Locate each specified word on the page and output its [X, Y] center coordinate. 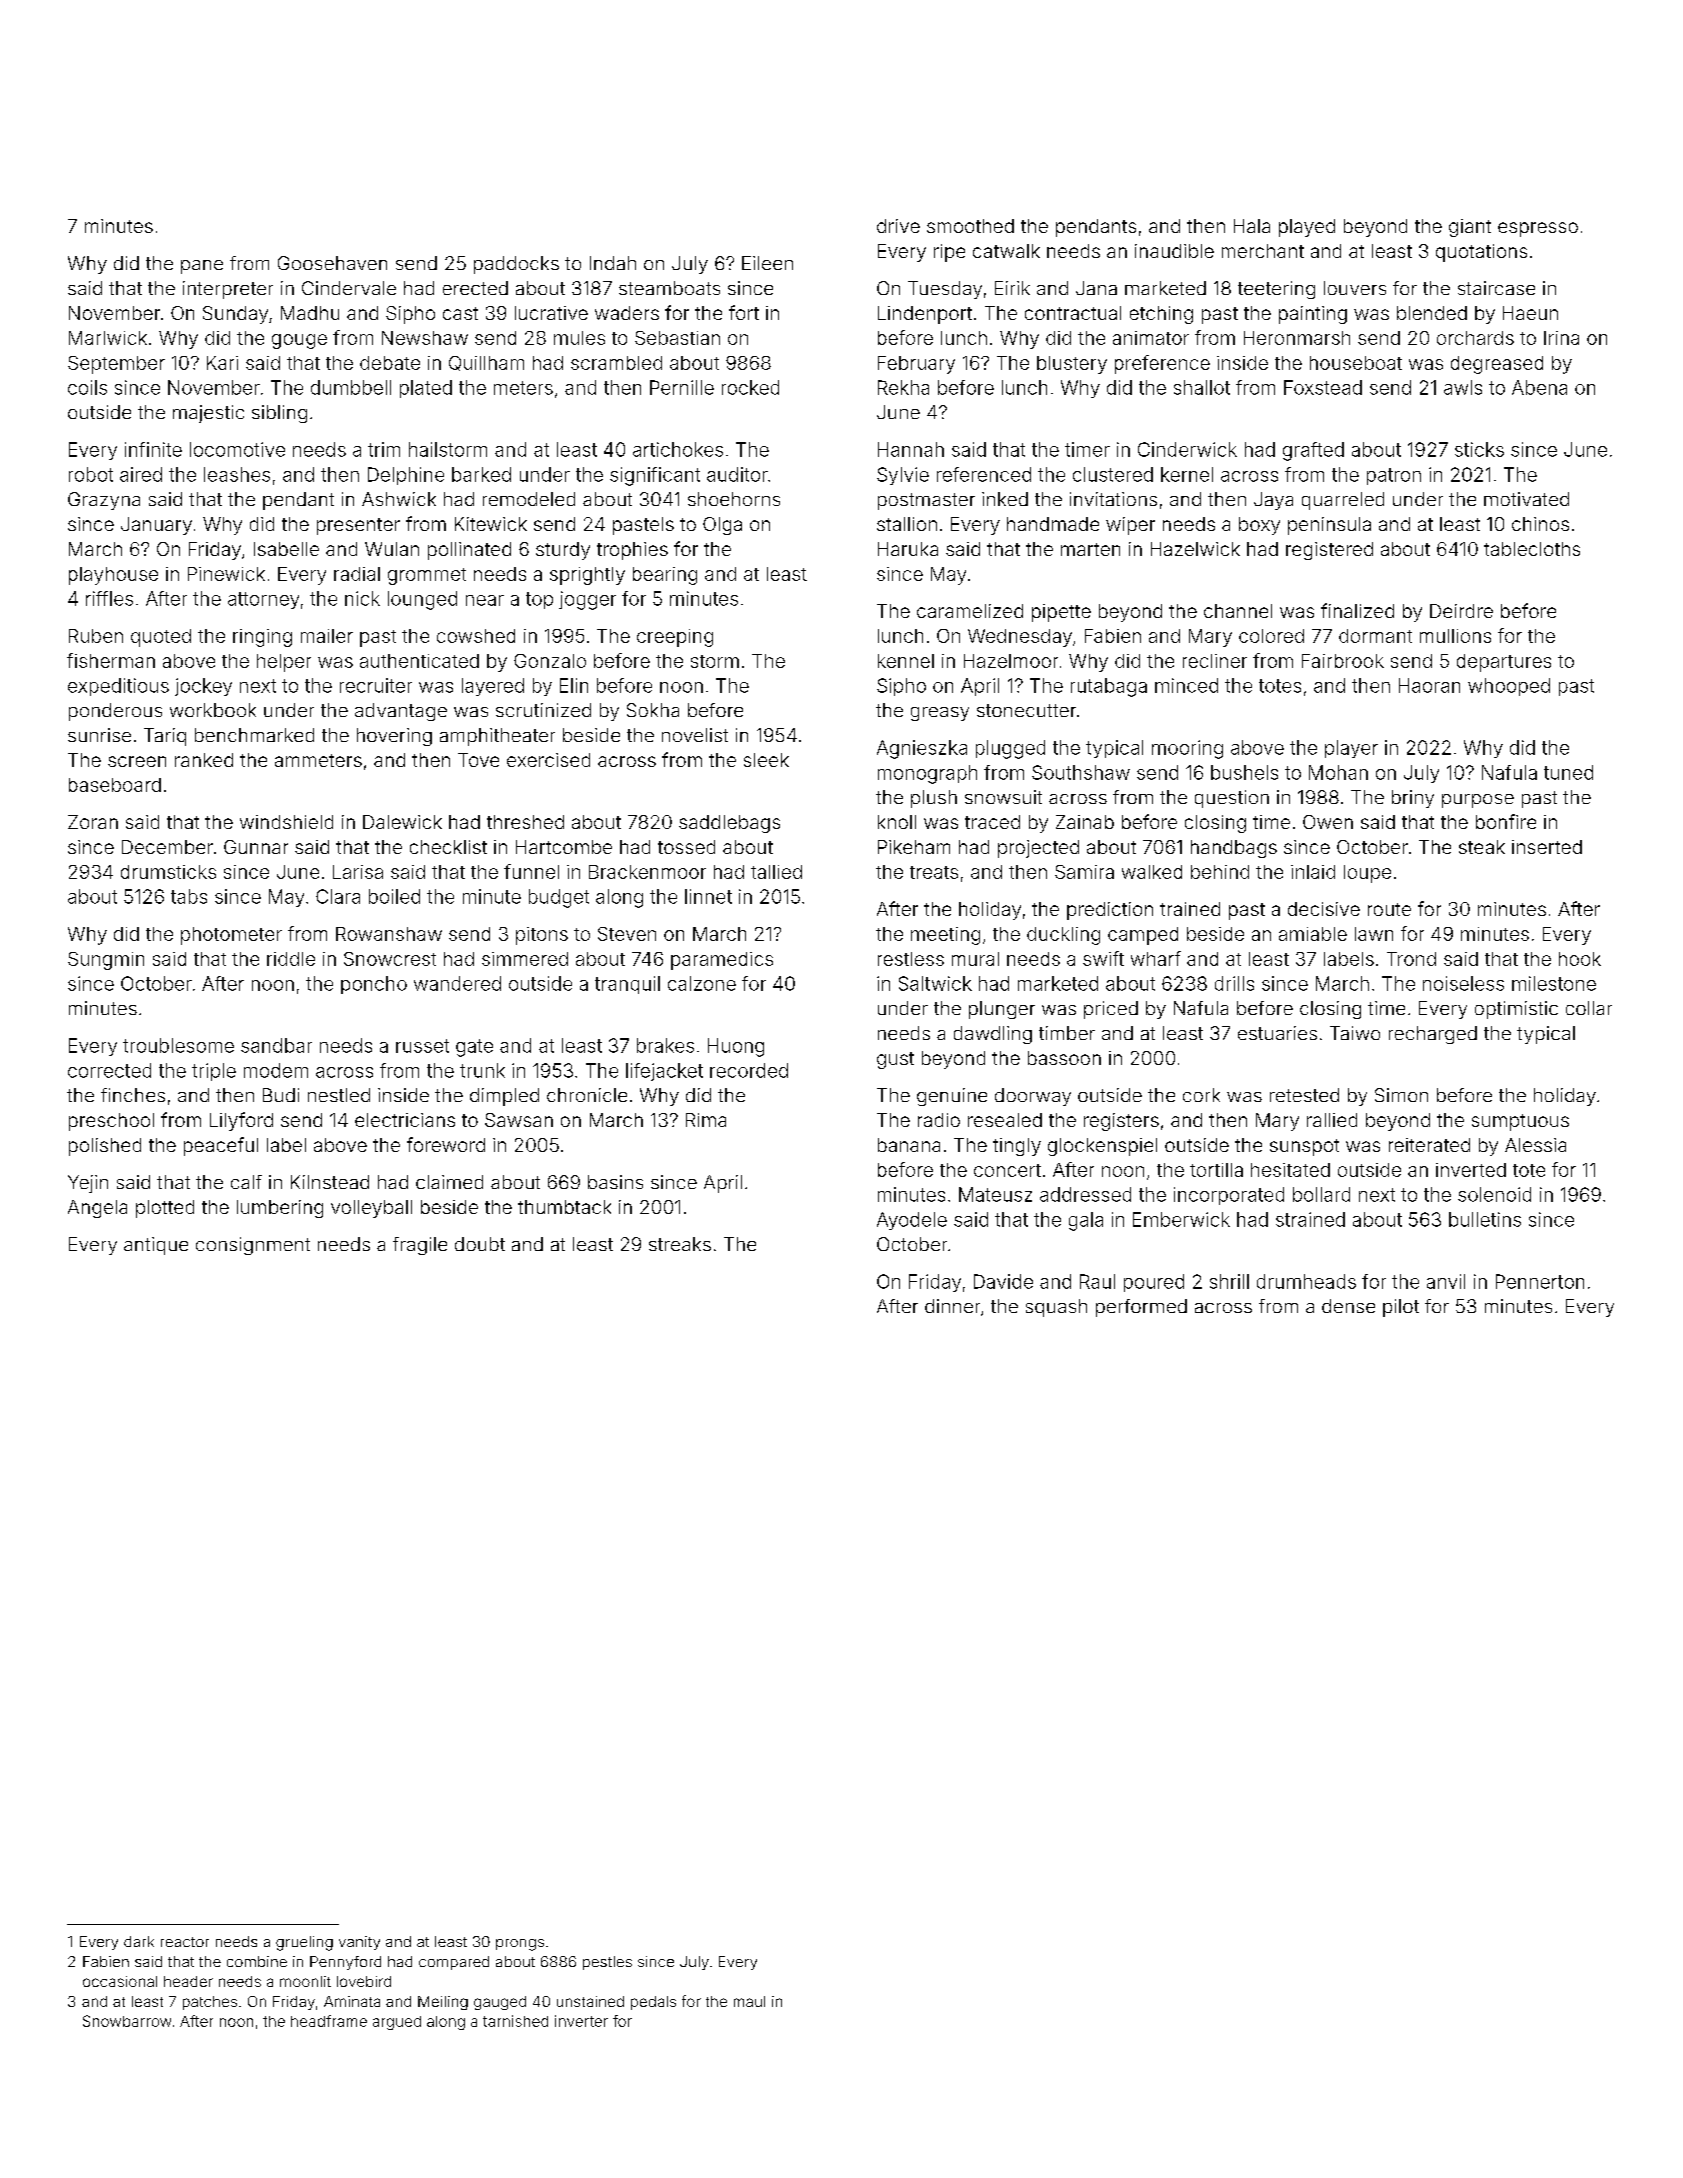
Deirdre [1461, 611]
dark [139, 1941]
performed [1141, 1308]
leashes [237, 474]
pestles [607, 1963]
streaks [680, 1244]
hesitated [1290, 1170]
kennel [906, 661]
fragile [420, 1246]
